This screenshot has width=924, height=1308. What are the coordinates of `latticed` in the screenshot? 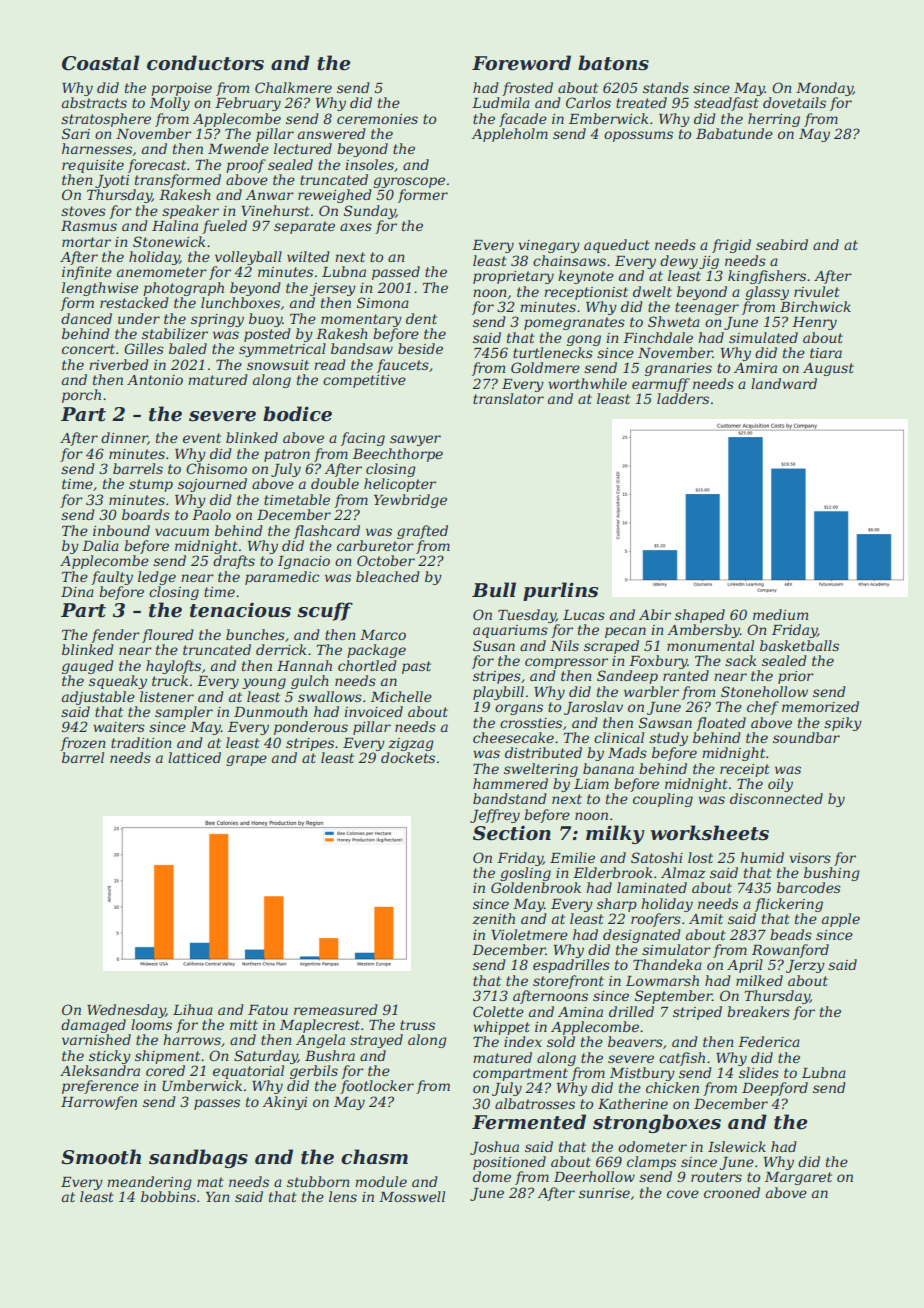 It's located at (194, 757).
